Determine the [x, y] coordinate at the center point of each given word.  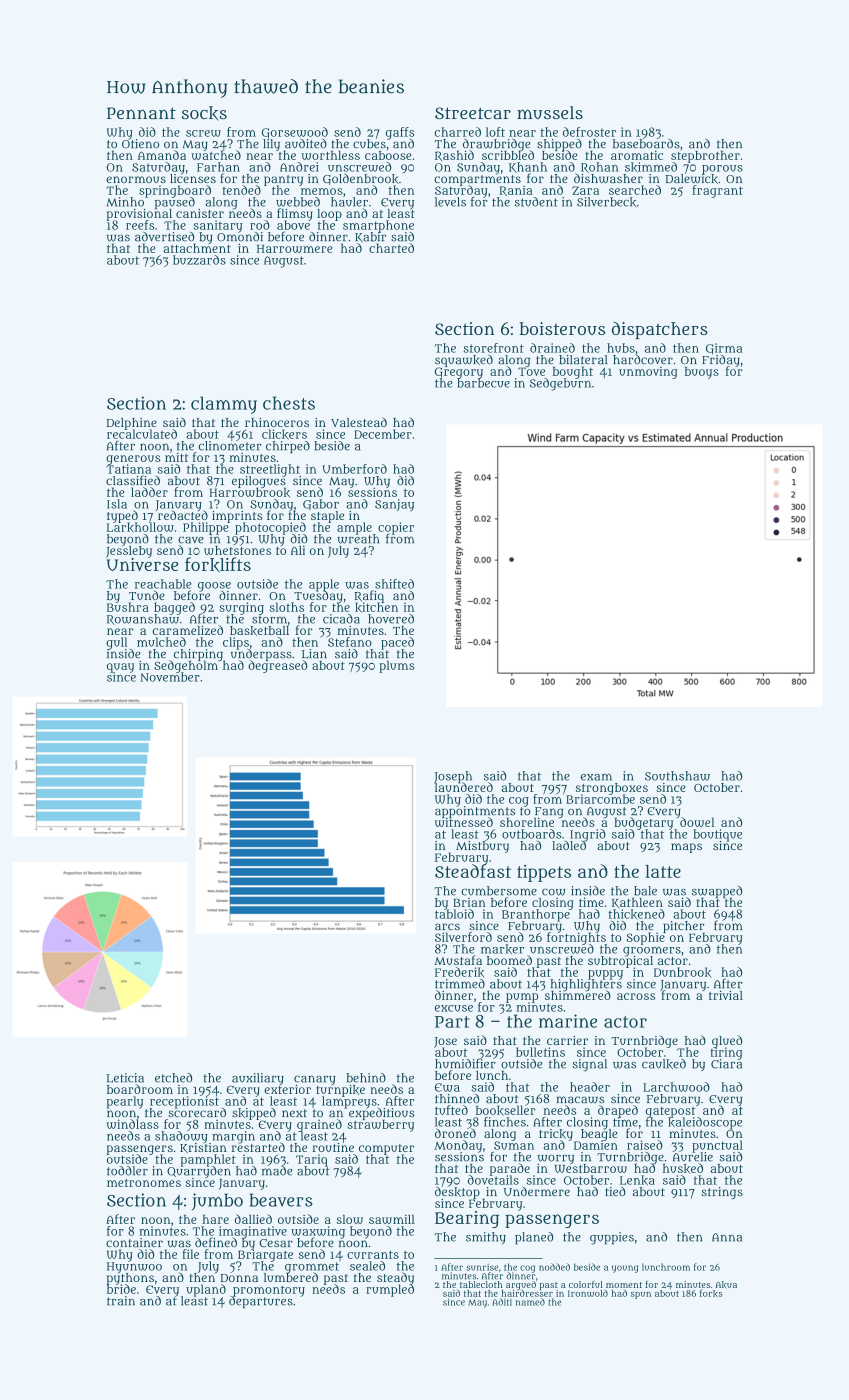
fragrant [717, 191]
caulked [664, 1064]
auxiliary [258, 1079]
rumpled [390, 1291]
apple [324, 585]
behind [366, 1078]
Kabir [370, 237]
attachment [197, 248]
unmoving [648, 372]
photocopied [270, 528]
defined [216, 1242]
